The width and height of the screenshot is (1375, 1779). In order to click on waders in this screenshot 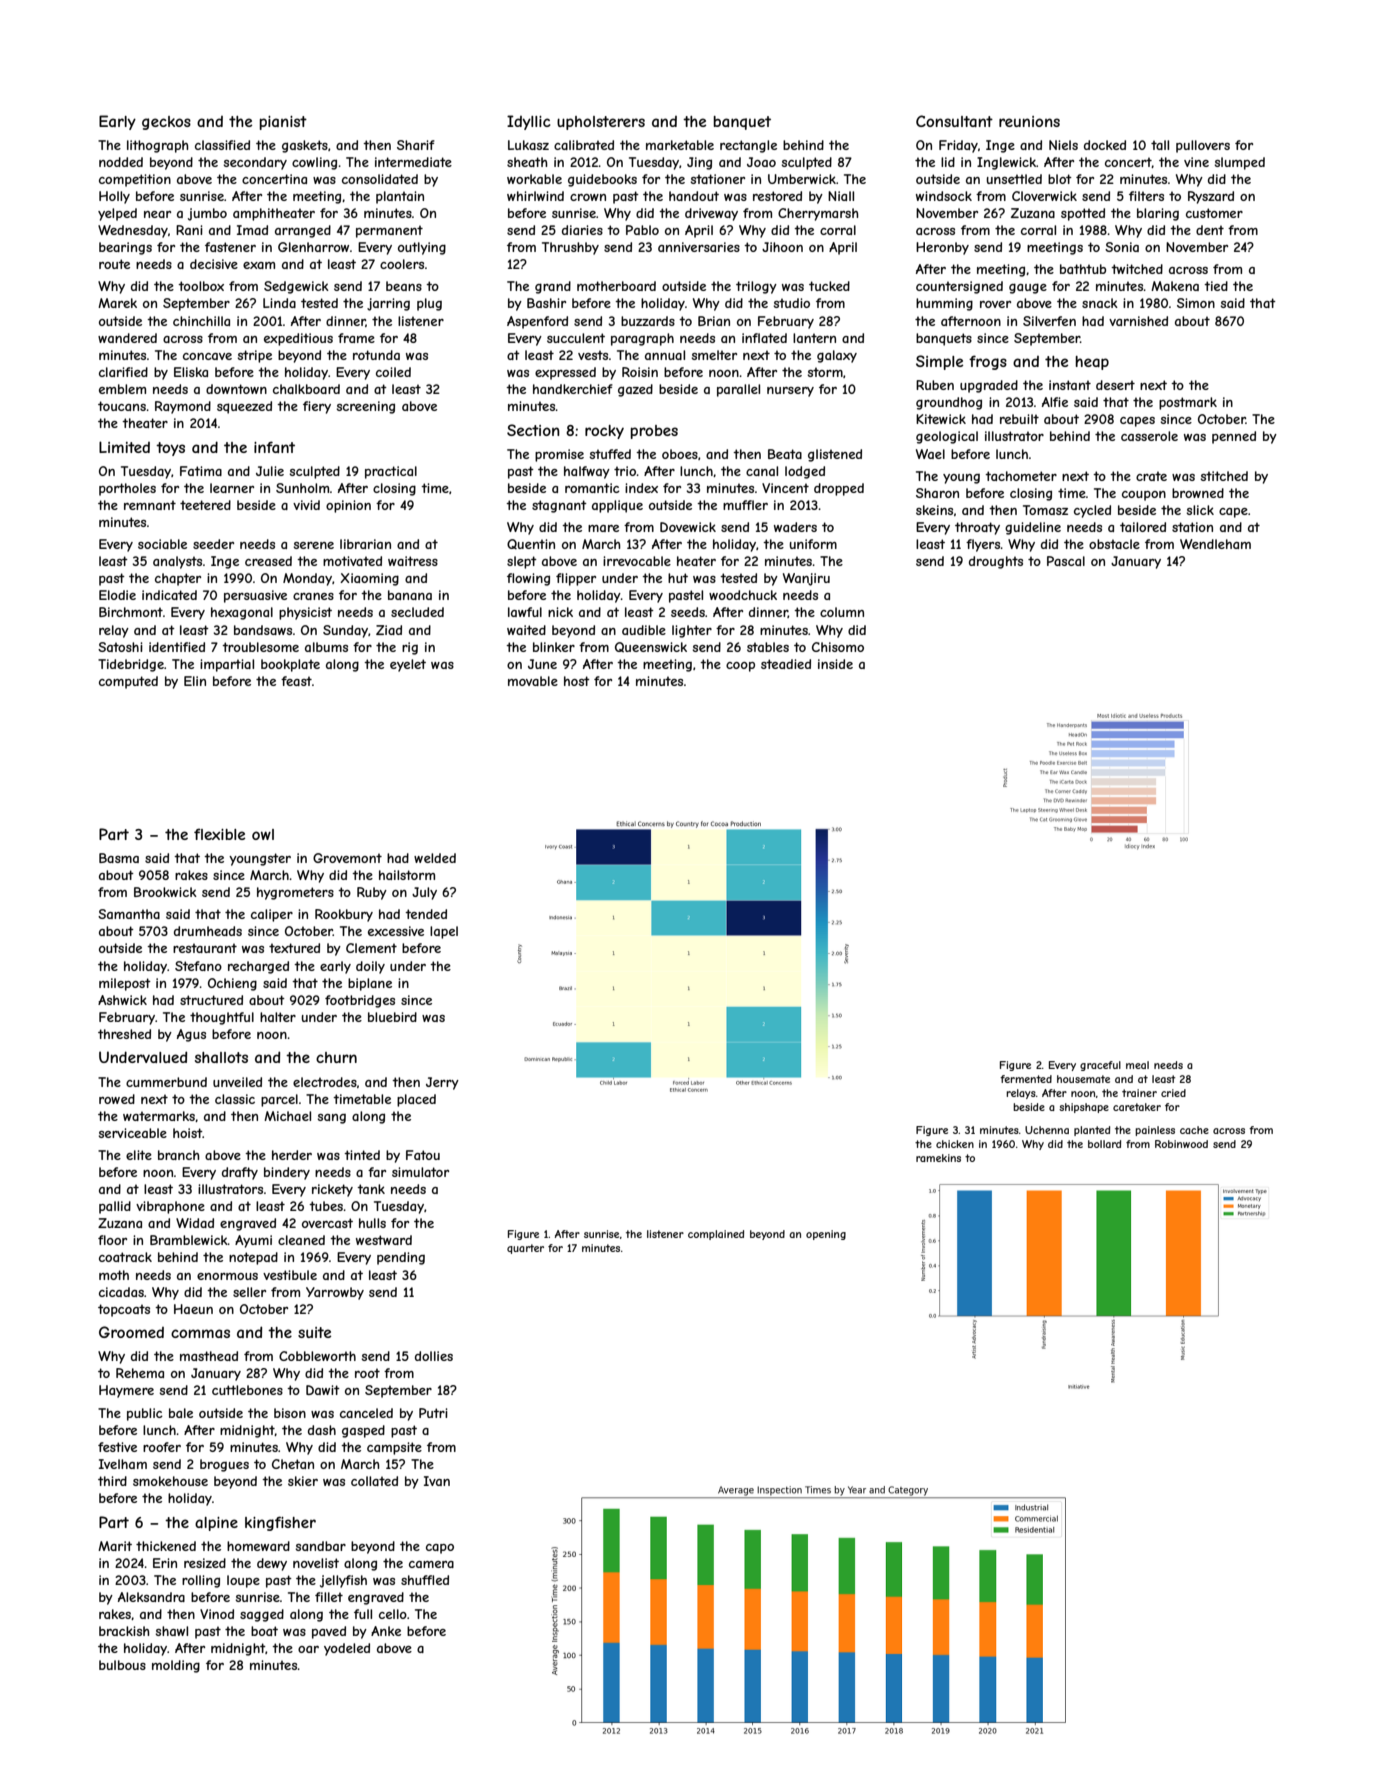, I will do `click(795, 527)`.
